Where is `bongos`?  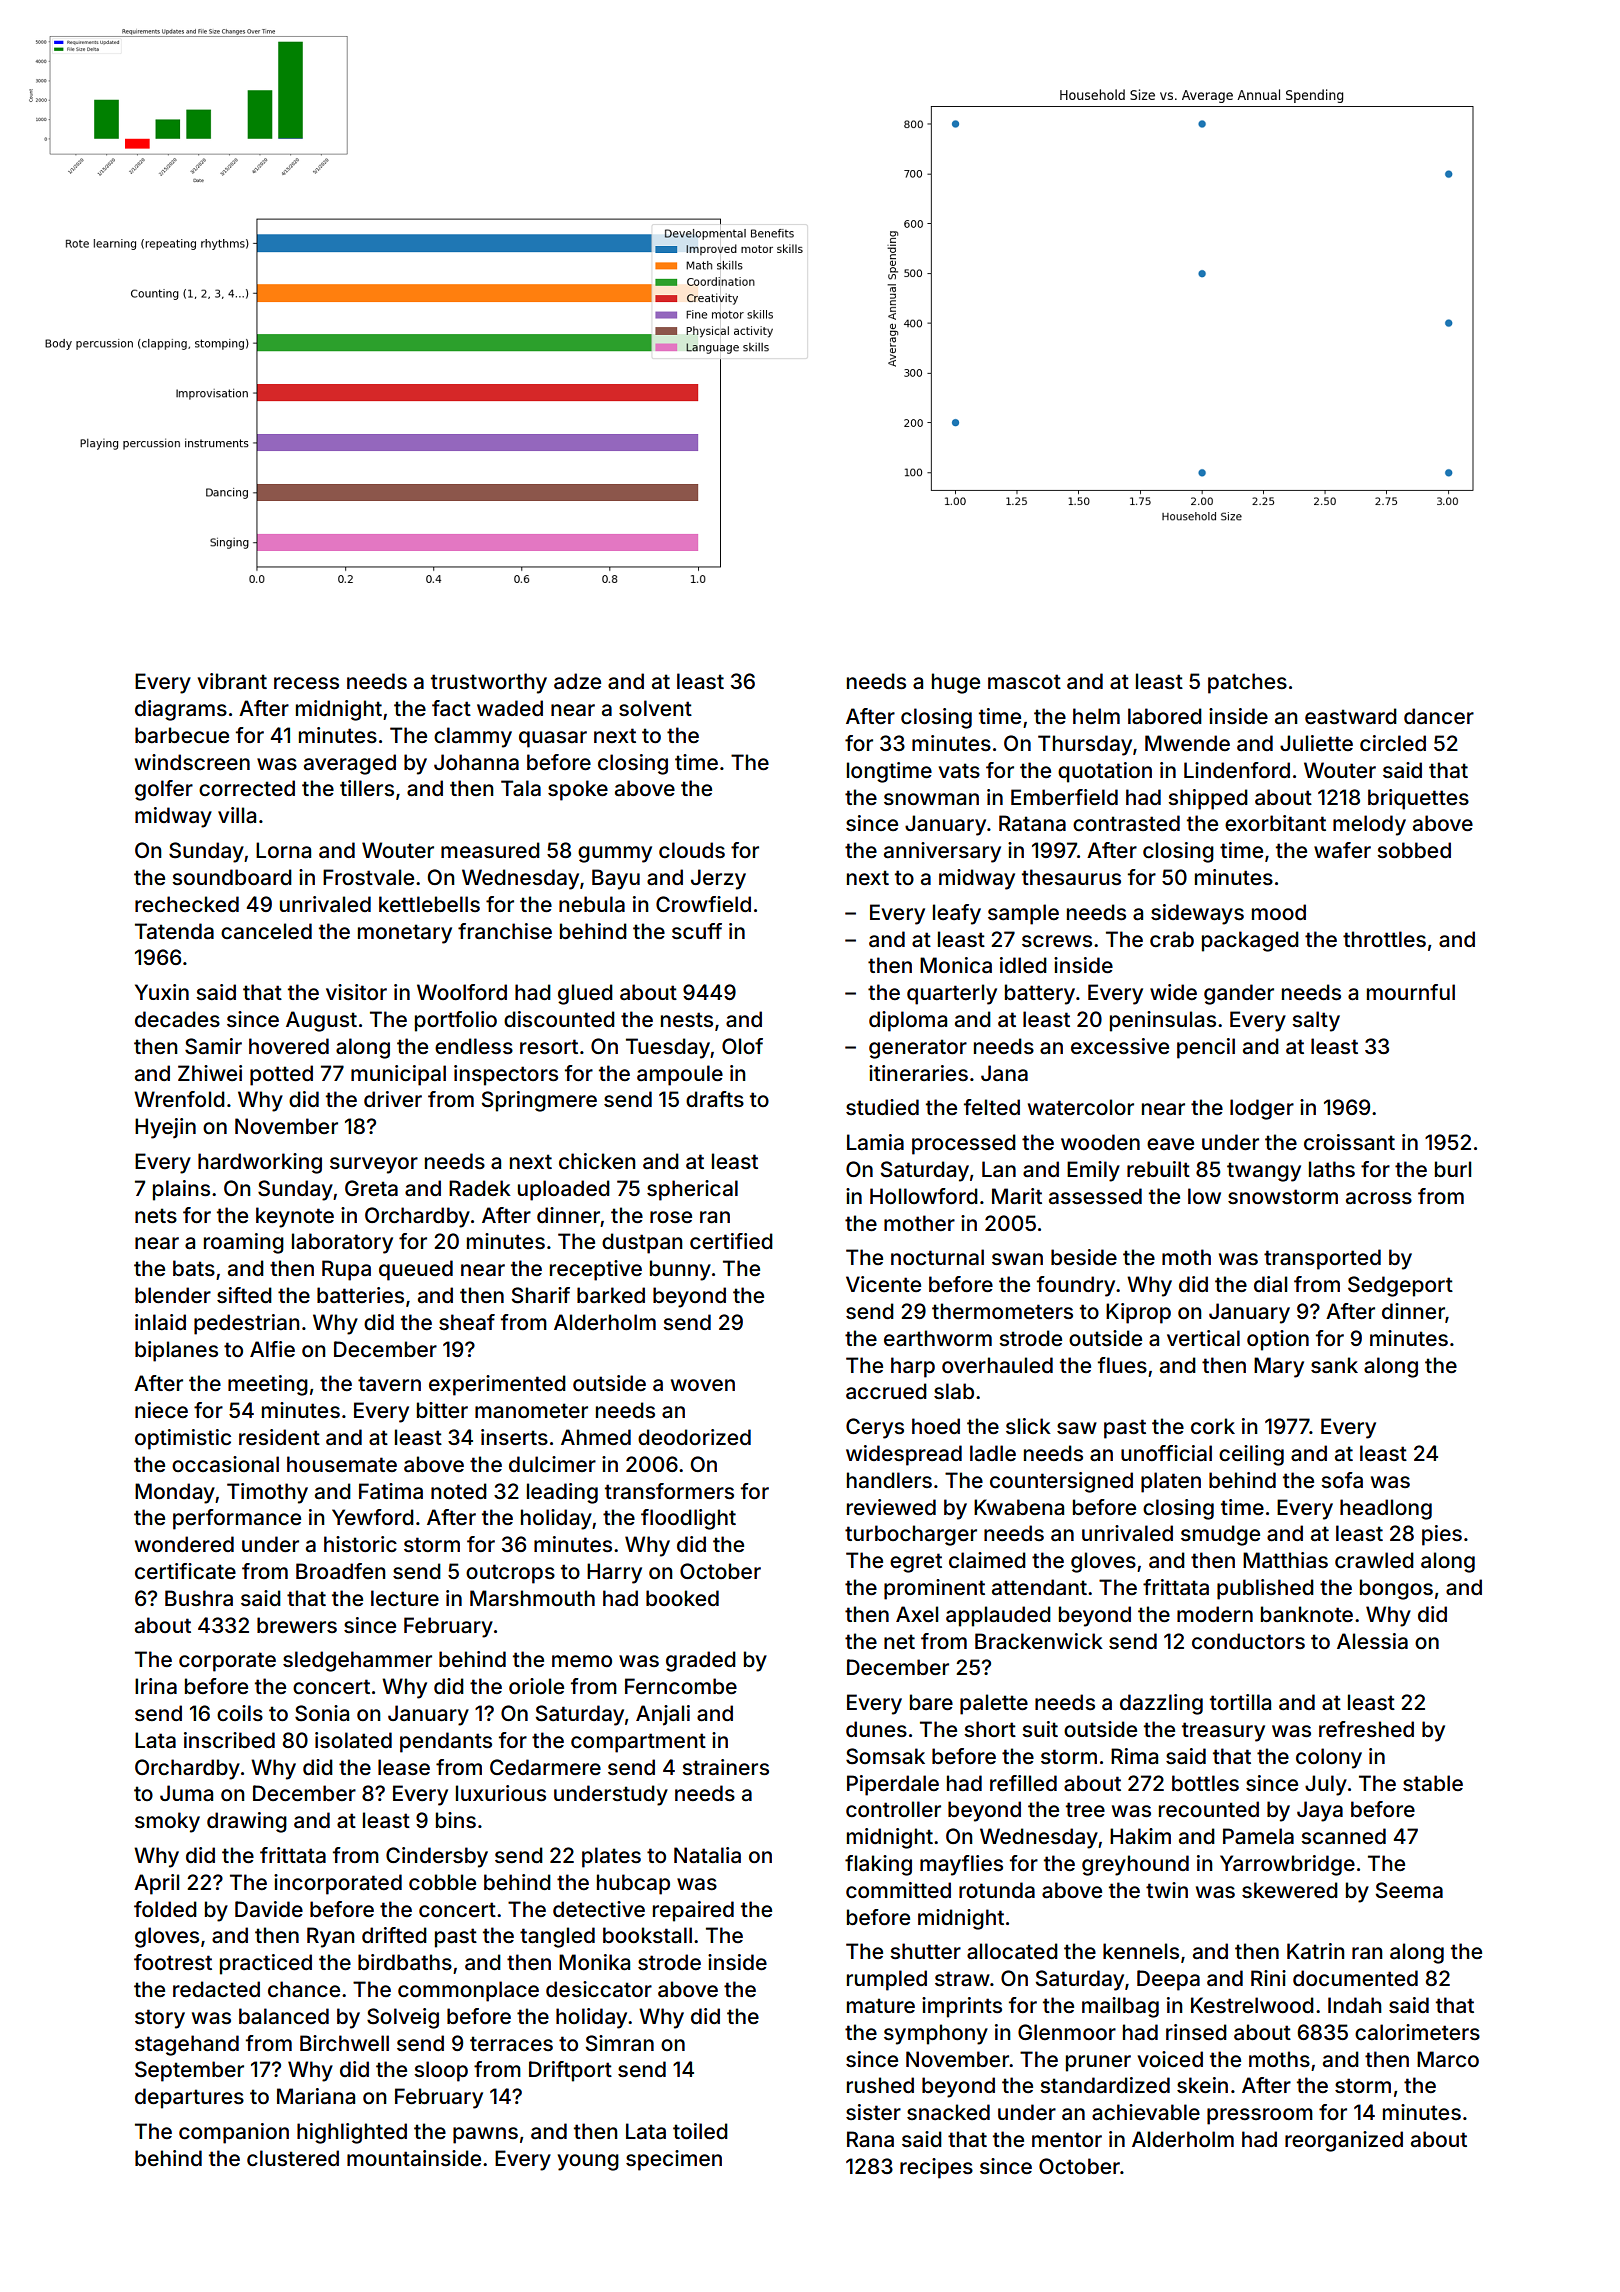 bongos is located at coordinates (1396, 1589).
